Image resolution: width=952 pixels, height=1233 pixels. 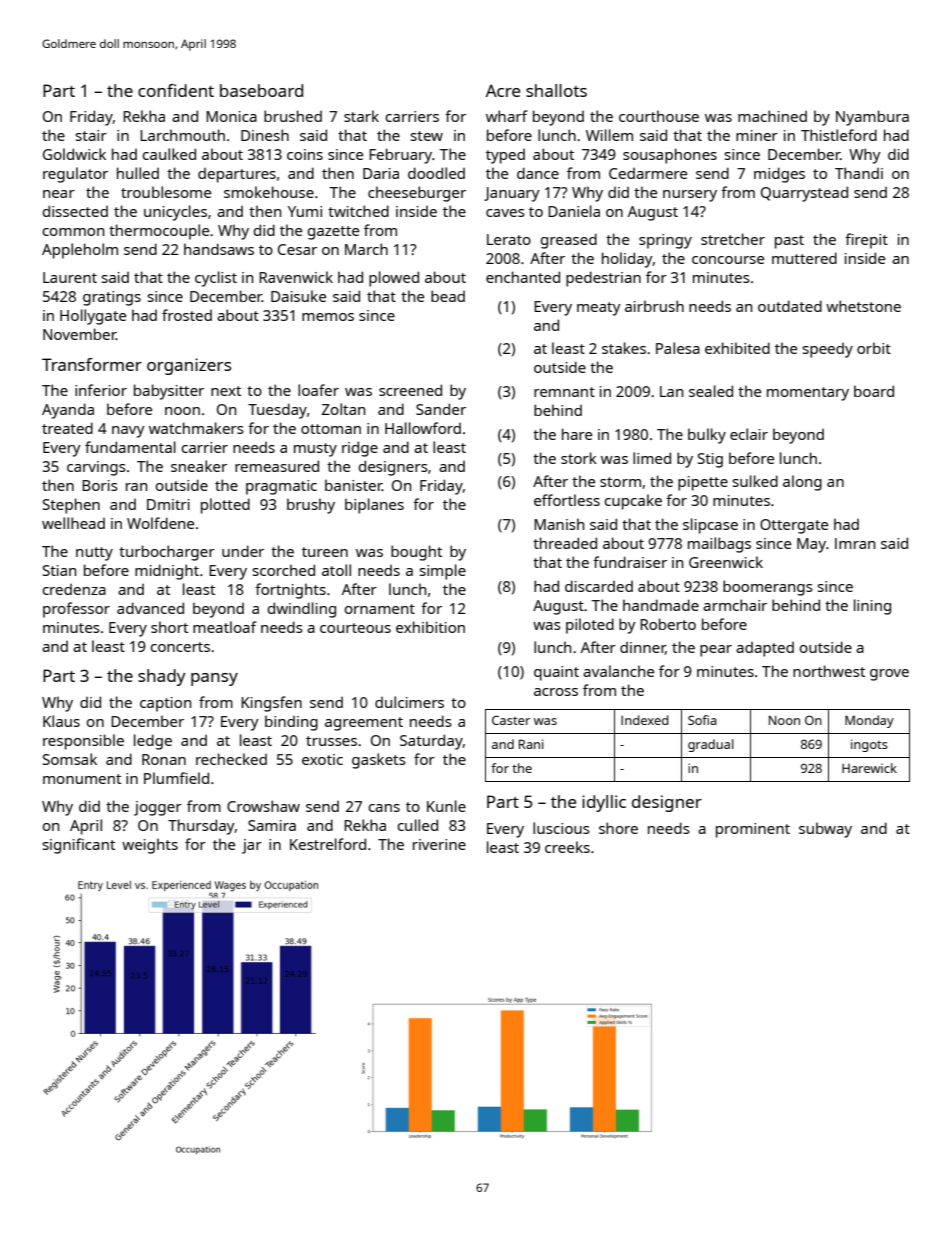 I want to click on troublesome, so click(x=166, y=192).
